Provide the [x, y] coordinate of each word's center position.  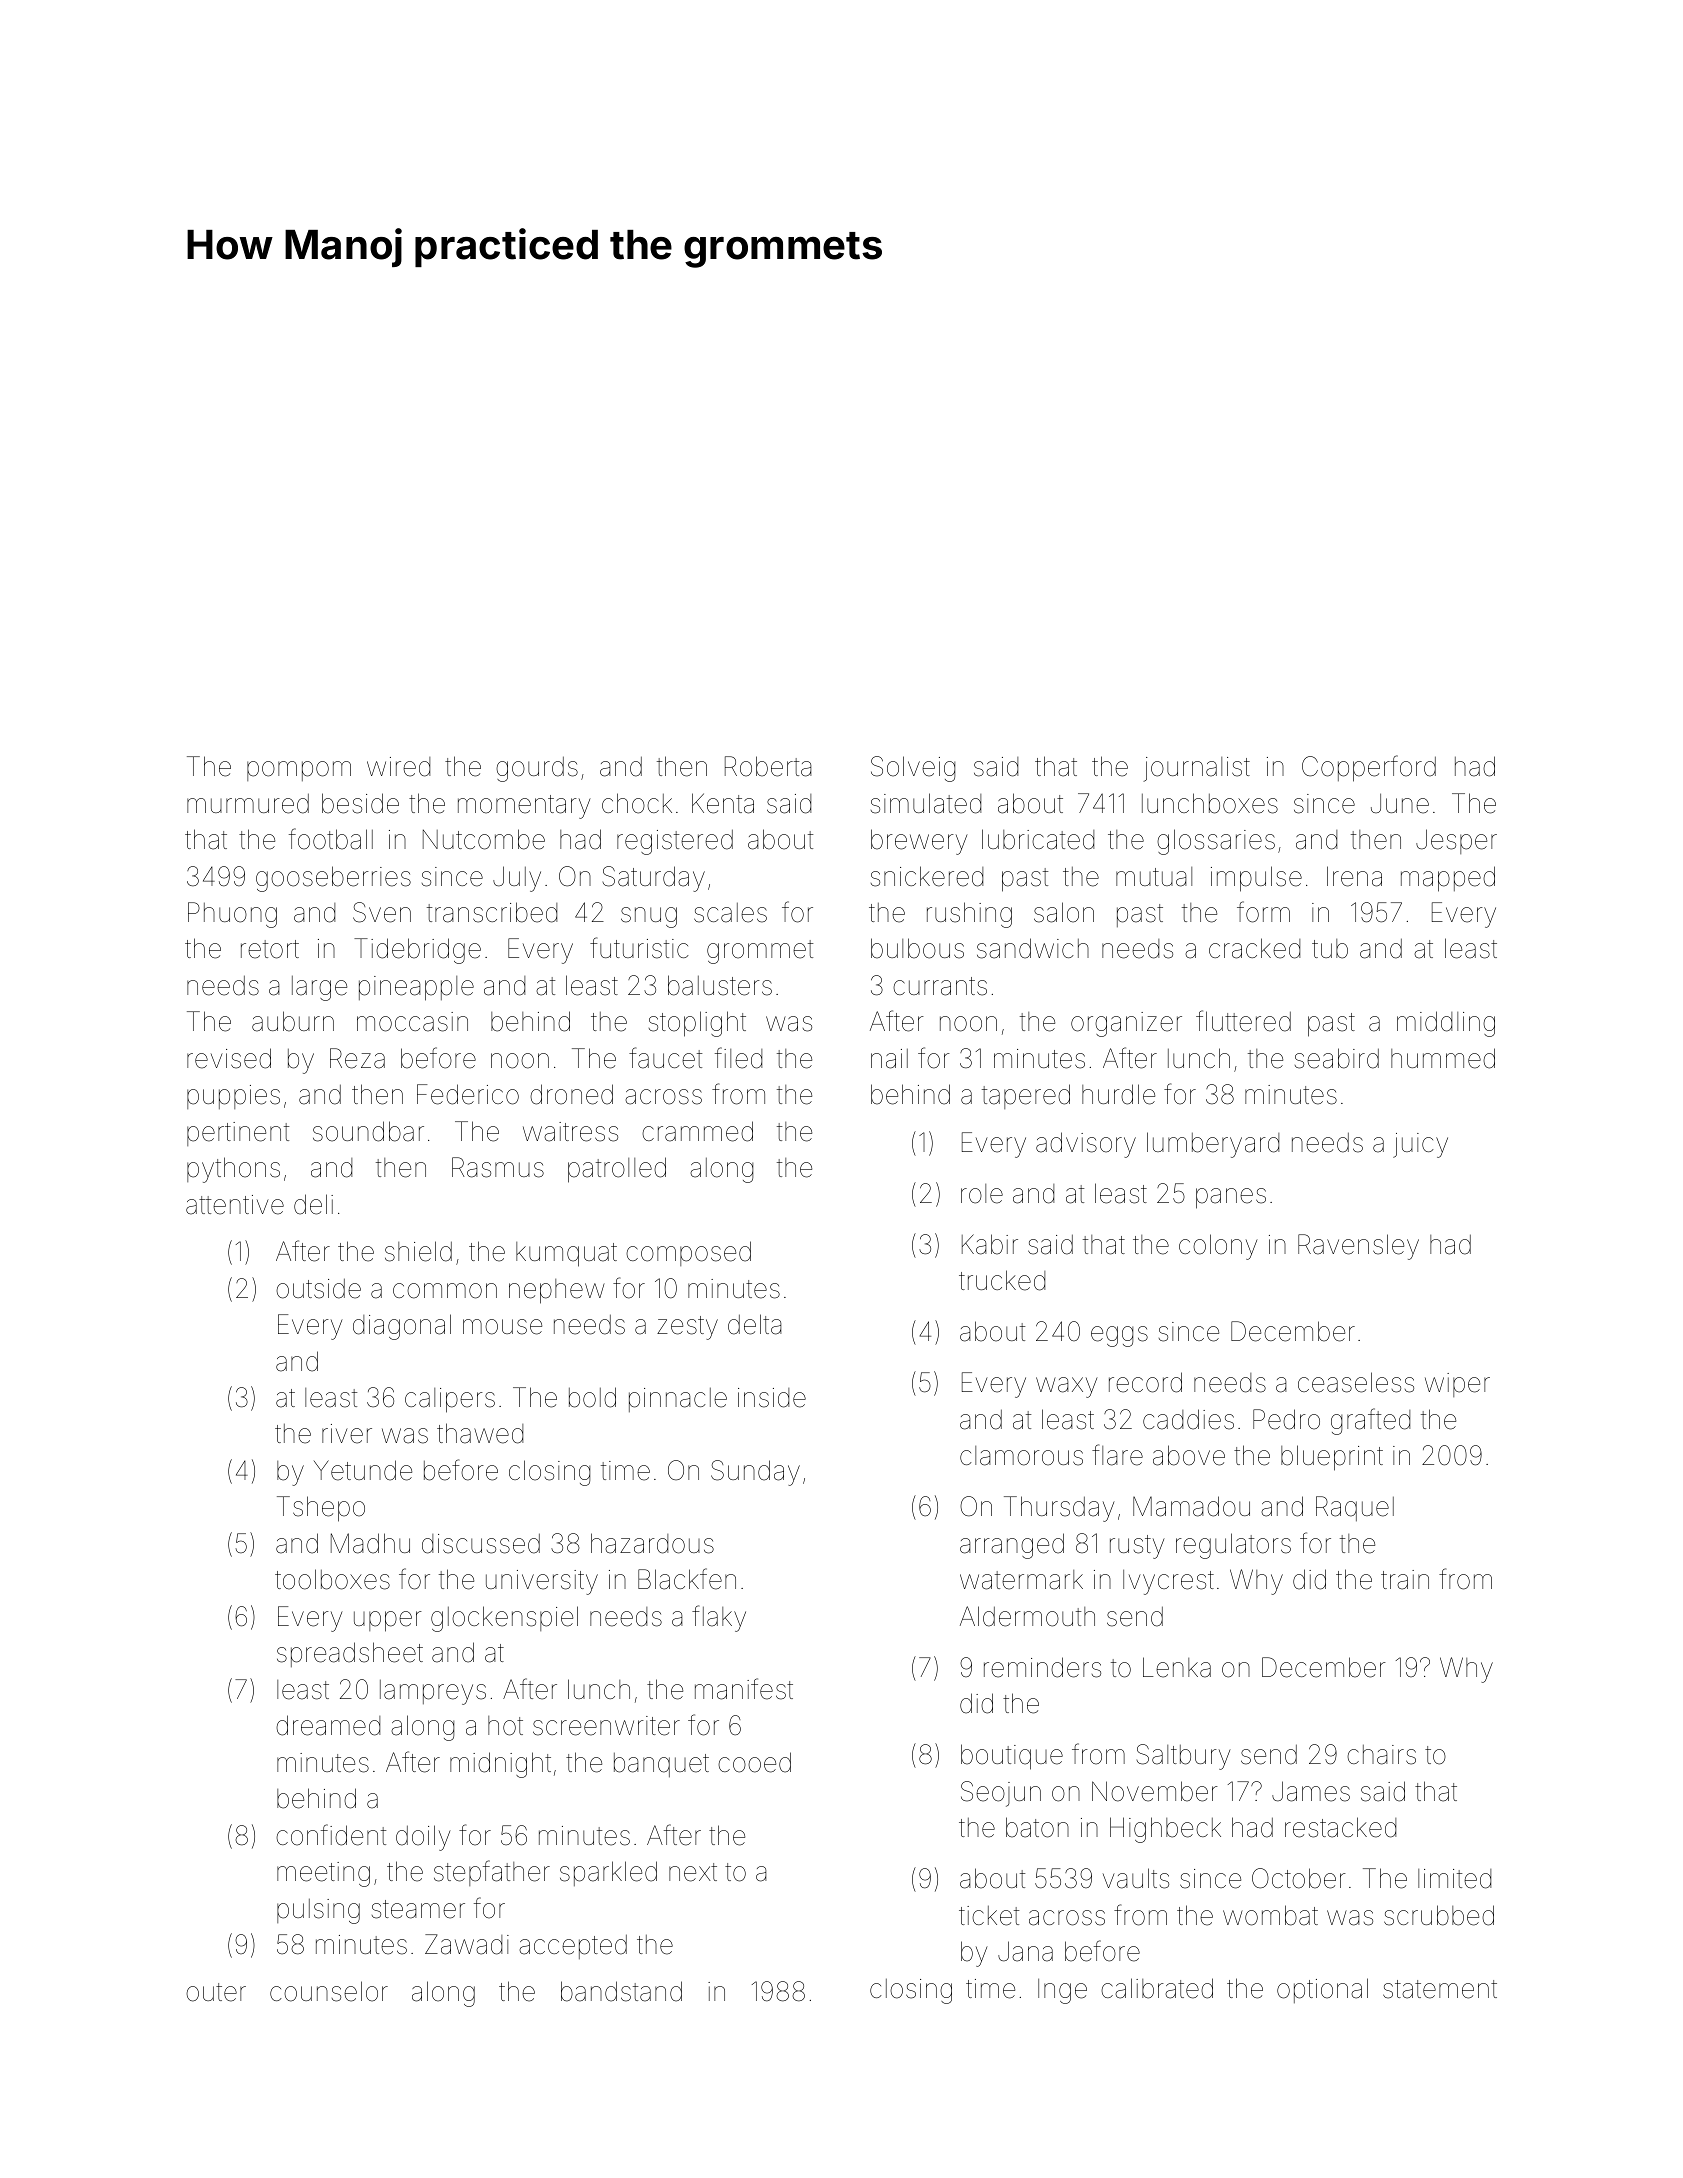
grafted [1370, 1421]
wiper [1457, 1385]
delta [755, 1324]
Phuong [232, 915]
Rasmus [498, 1167]
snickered [927, 876]
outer [216, 1992]
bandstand [621, 1991]
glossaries [1216, 842]
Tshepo [321, 1509]
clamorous [1021, 1456]
